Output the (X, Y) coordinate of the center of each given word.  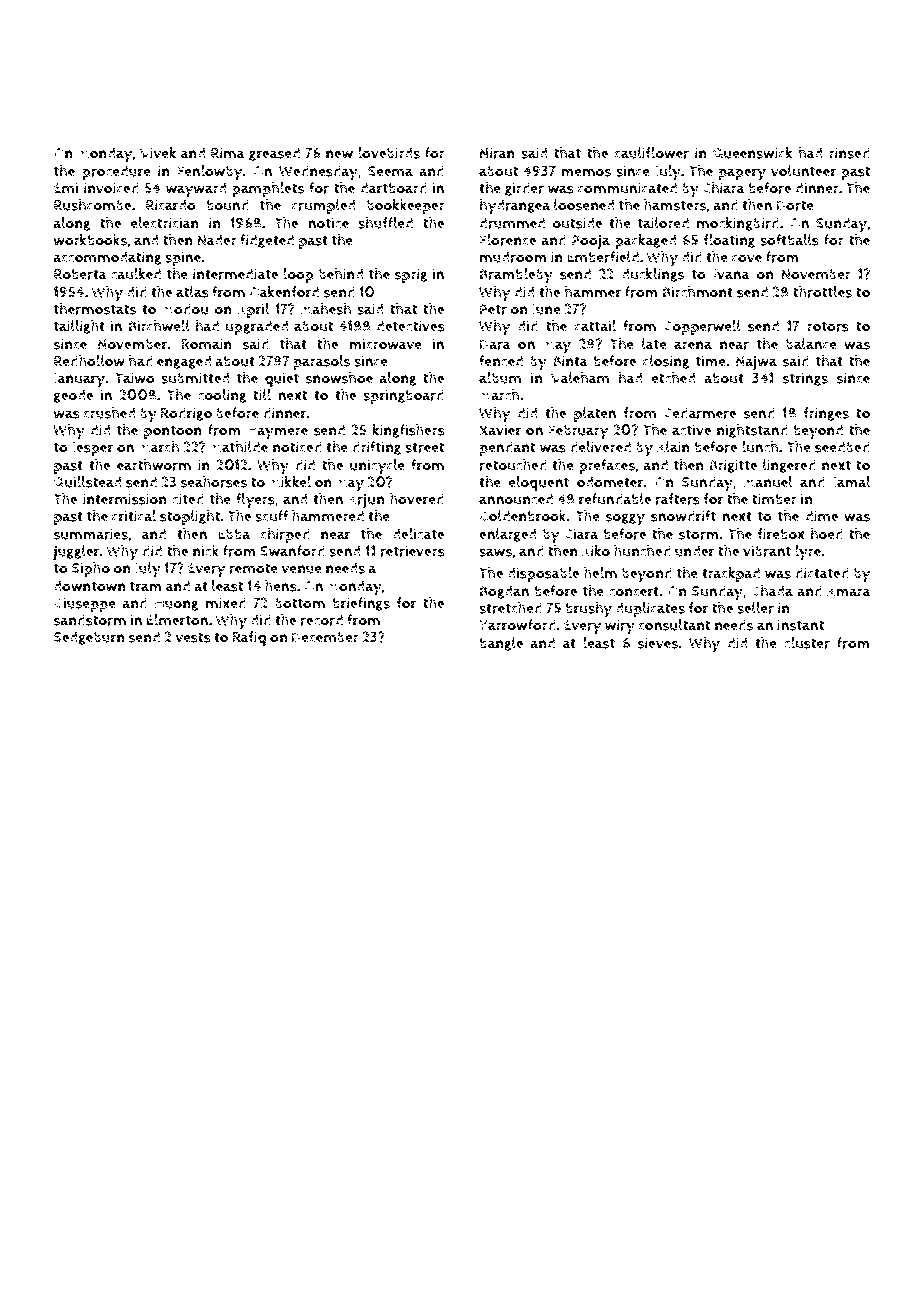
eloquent (539, 483)
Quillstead (87, 482)
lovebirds (389, 153)
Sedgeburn (89, 638)
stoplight (190, 517)
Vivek (158, 153)
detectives (410, 326)
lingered (789, 466)
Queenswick (752, 153)
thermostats (95, 309)
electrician (165, 223)
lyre (808, 553)
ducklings (653, 275)
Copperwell (702, 327)
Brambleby (516, 276)
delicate (418, 534)
